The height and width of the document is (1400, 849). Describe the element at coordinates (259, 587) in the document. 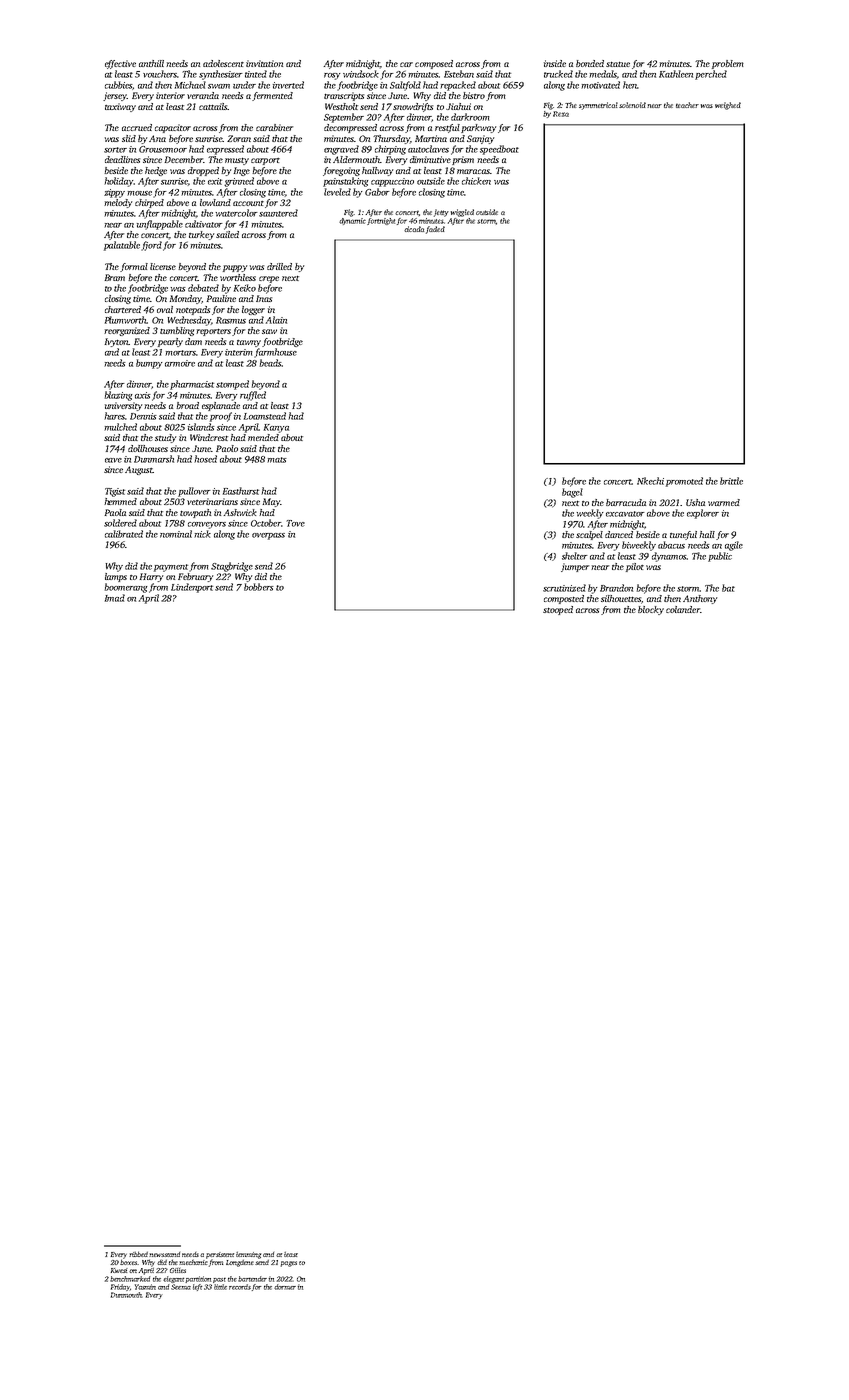

I see `bobbers` at that location.
